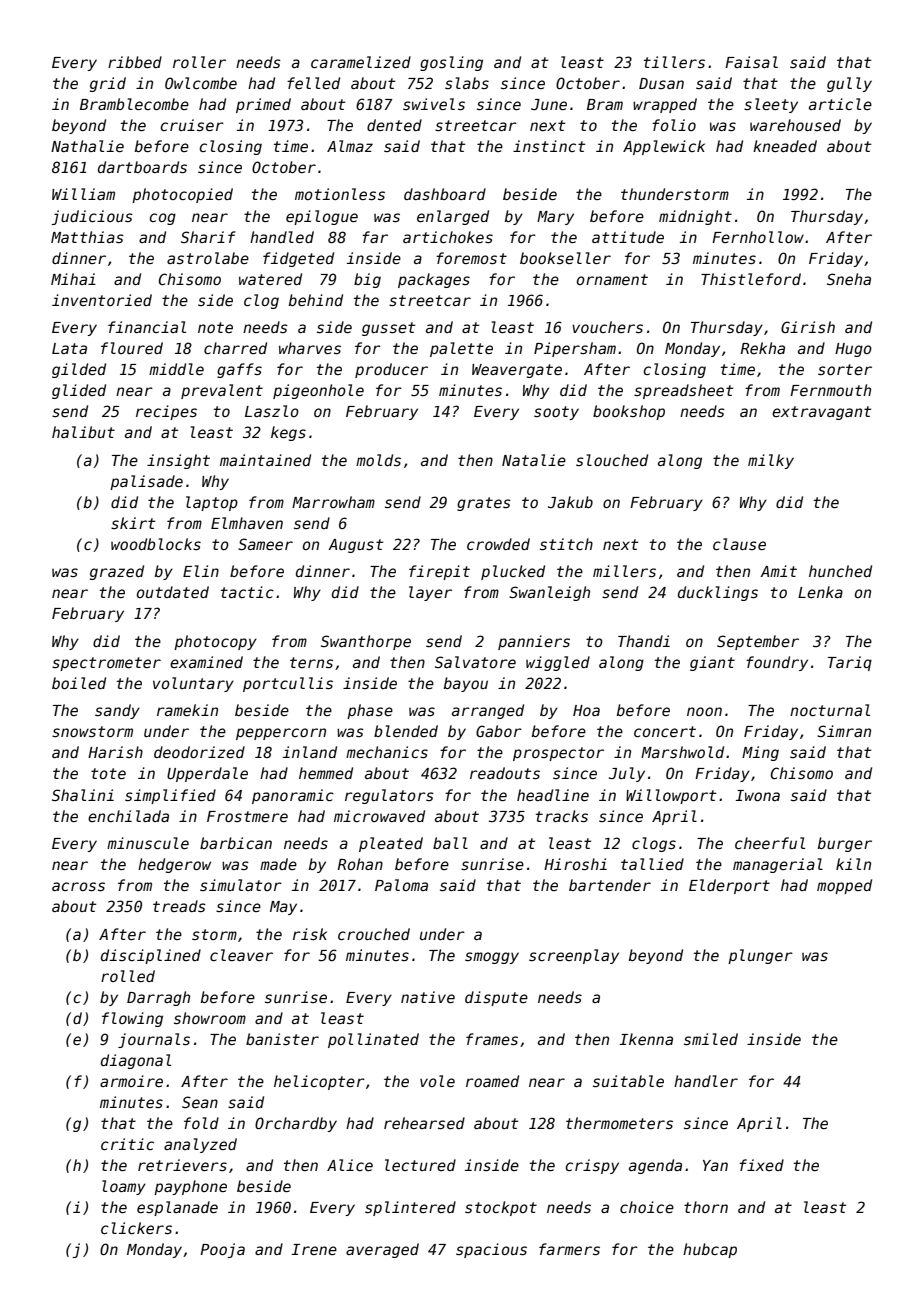 Image resolution: width=924 pixels, height=1308 pixels. I want to click on native, so click(428, 997).
